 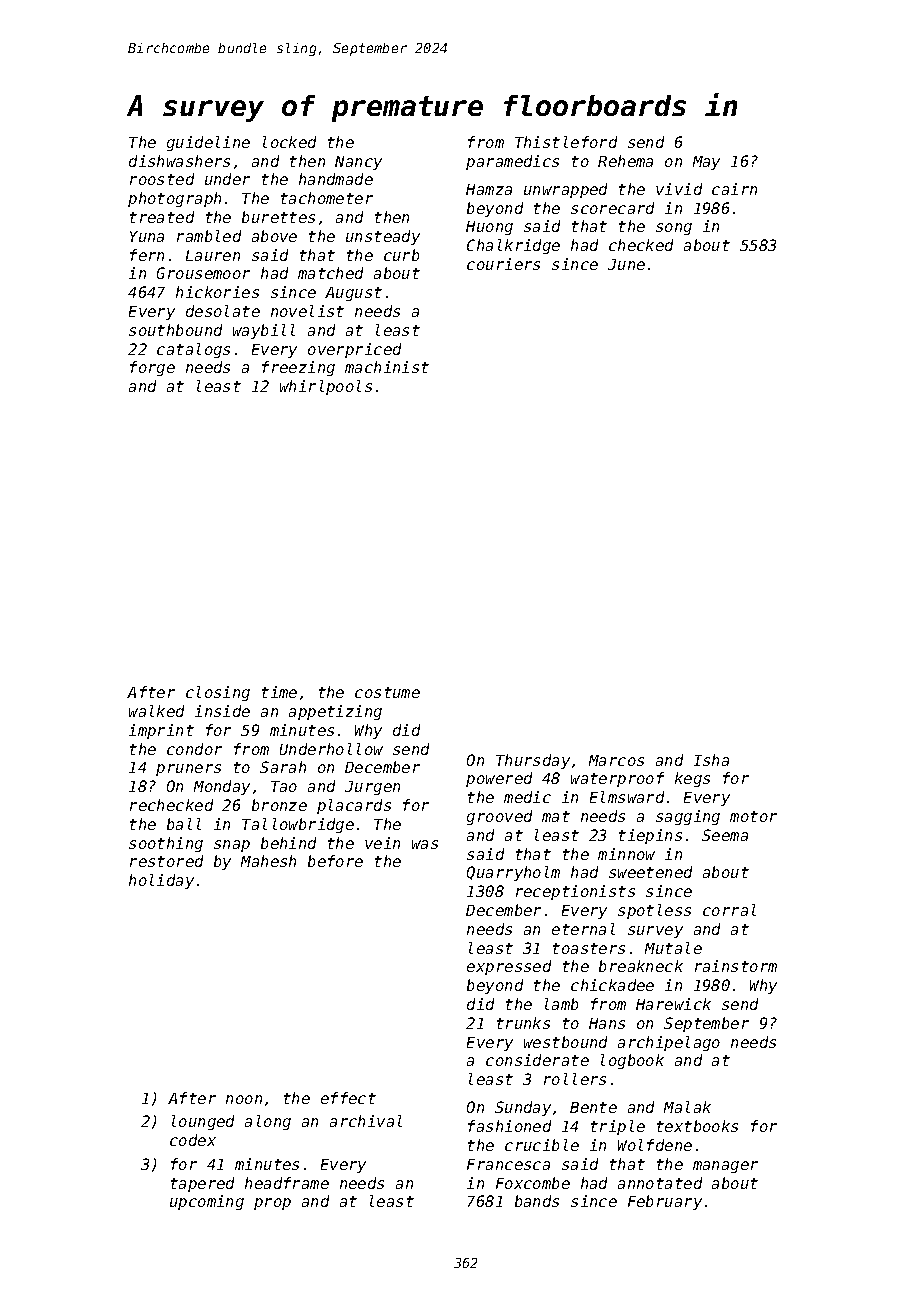 I want to click on walked, so click(x=156, y=711).
